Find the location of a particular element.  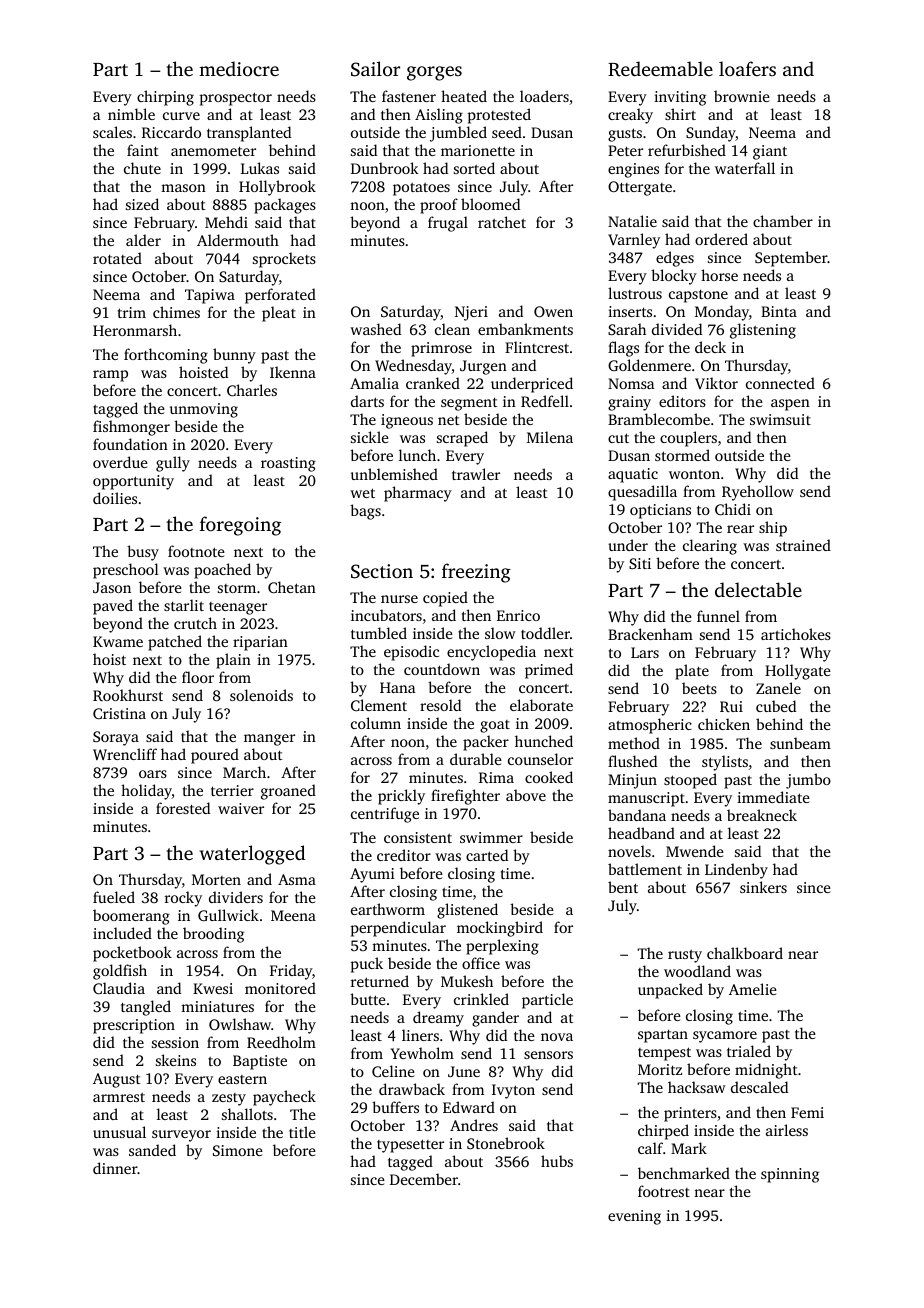

chirping is located at coordinates (165, 98).
